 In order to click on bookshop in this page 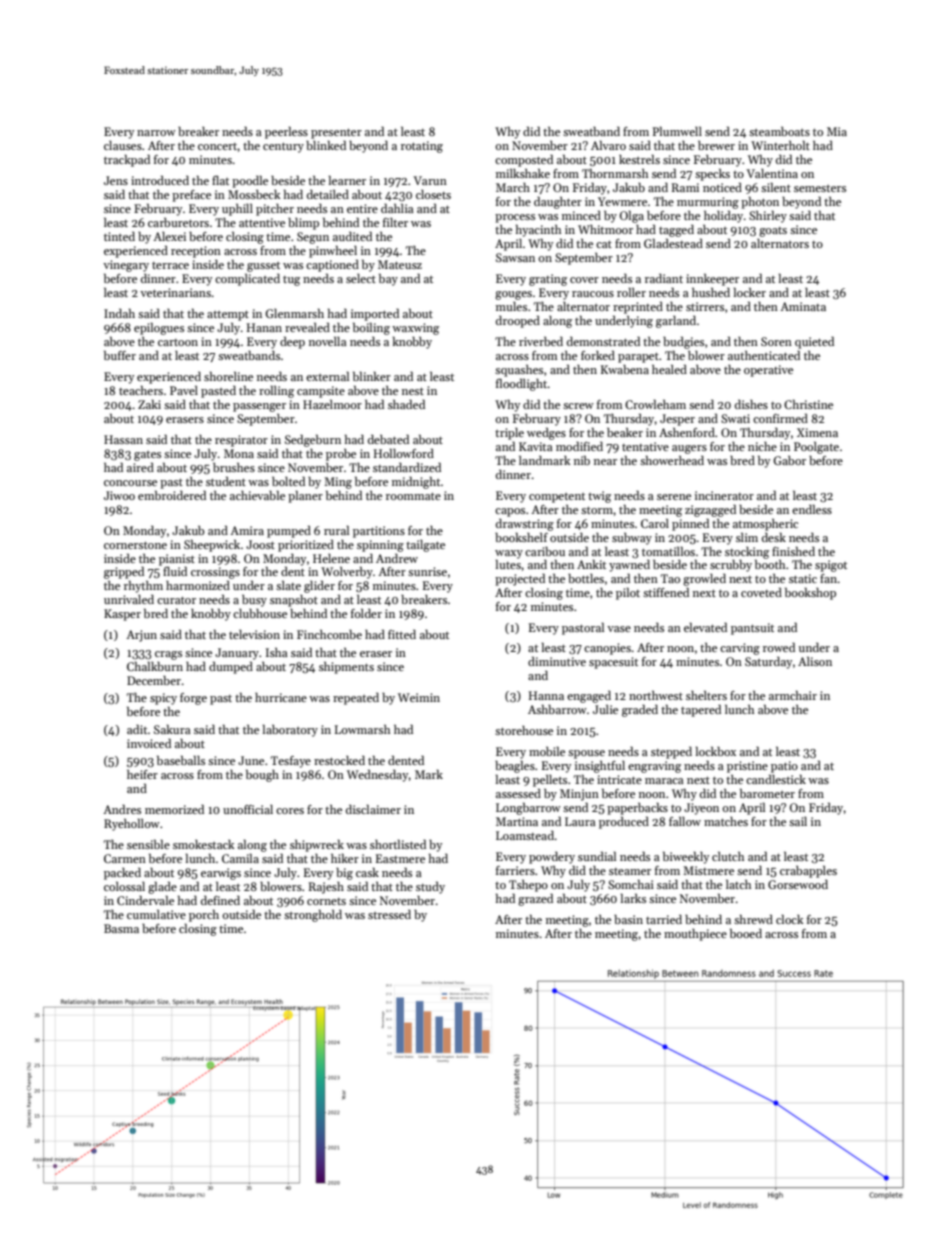, I will do `click(810, 593)`.
